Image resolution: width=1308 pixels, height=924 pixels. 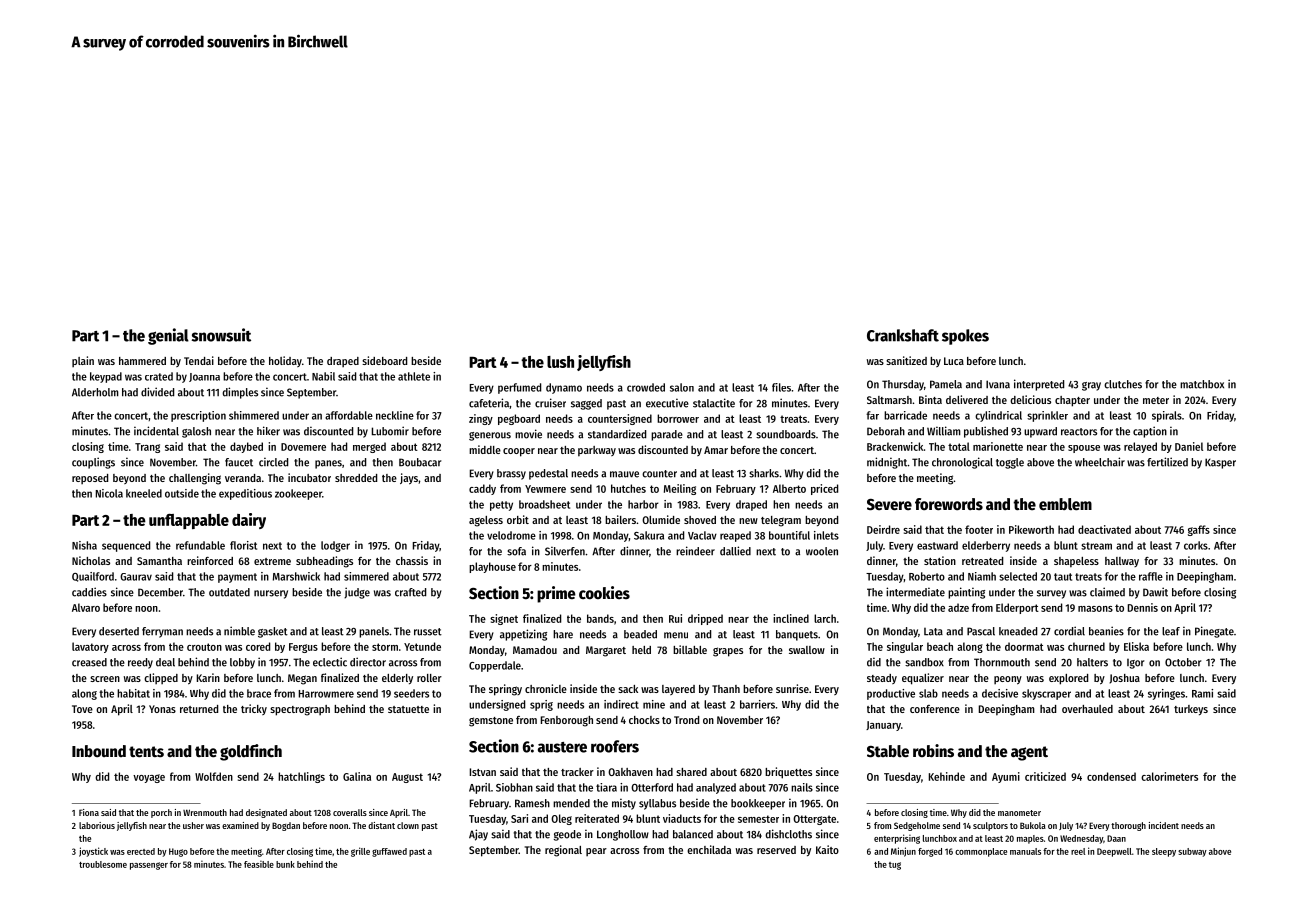 What do you see at coordinates (221, 335) in the screenshot?
I see `snowsuit` at bounding box center [221, 335].
